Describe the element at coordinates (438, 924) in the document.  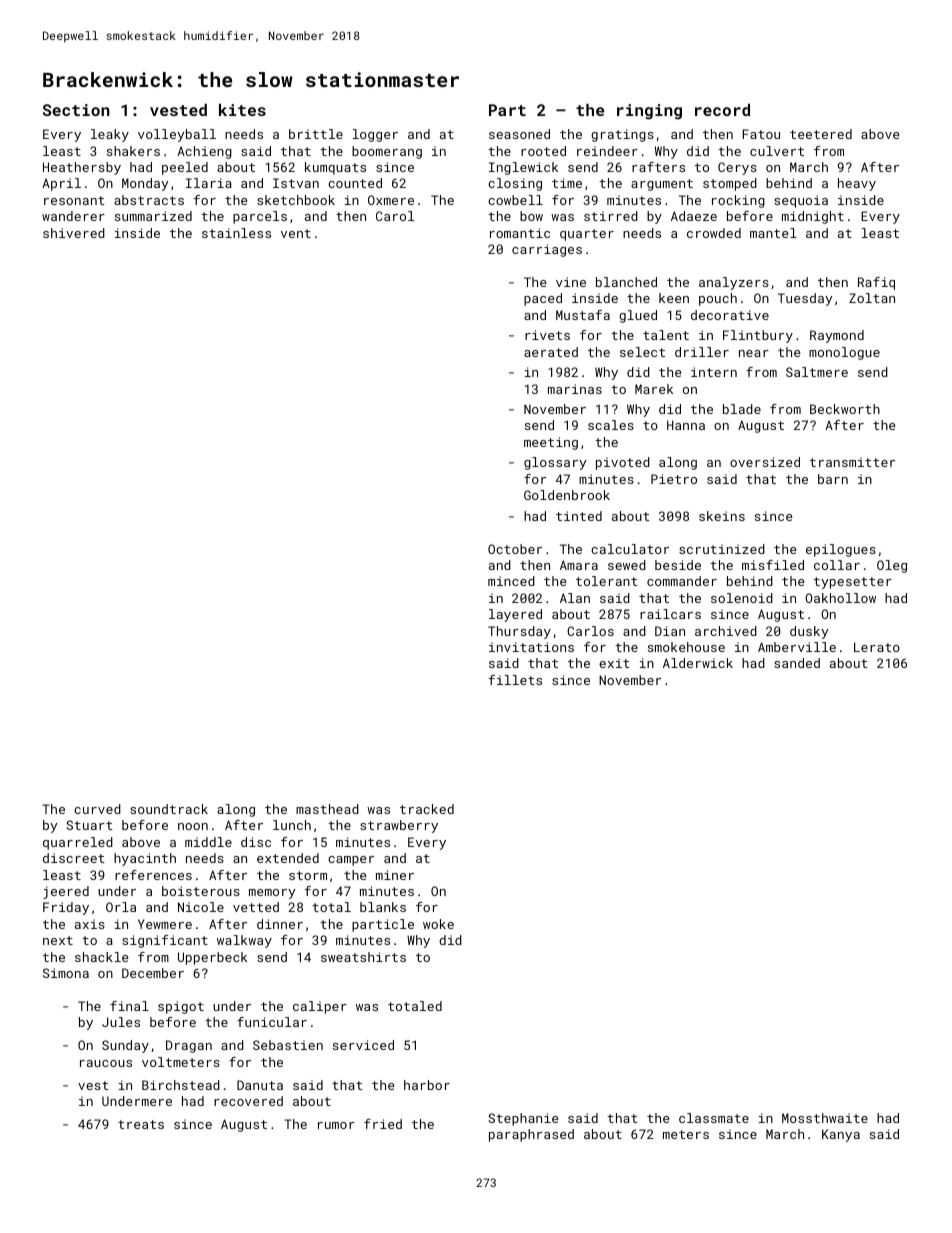
I see `woke` at that location.
